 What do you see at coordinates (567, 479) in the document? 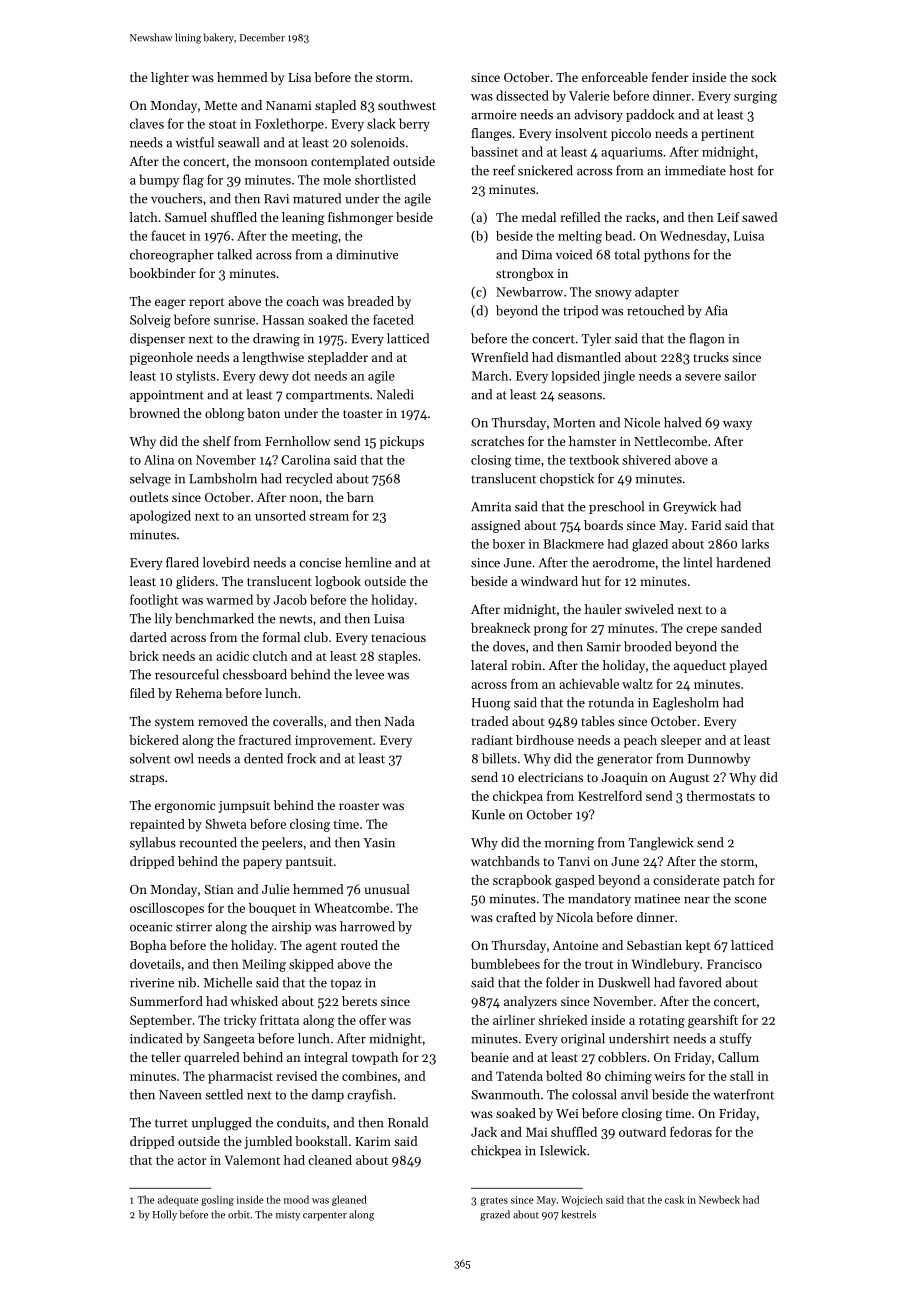
I see `chopstick` at bounding box center [567, 479].
